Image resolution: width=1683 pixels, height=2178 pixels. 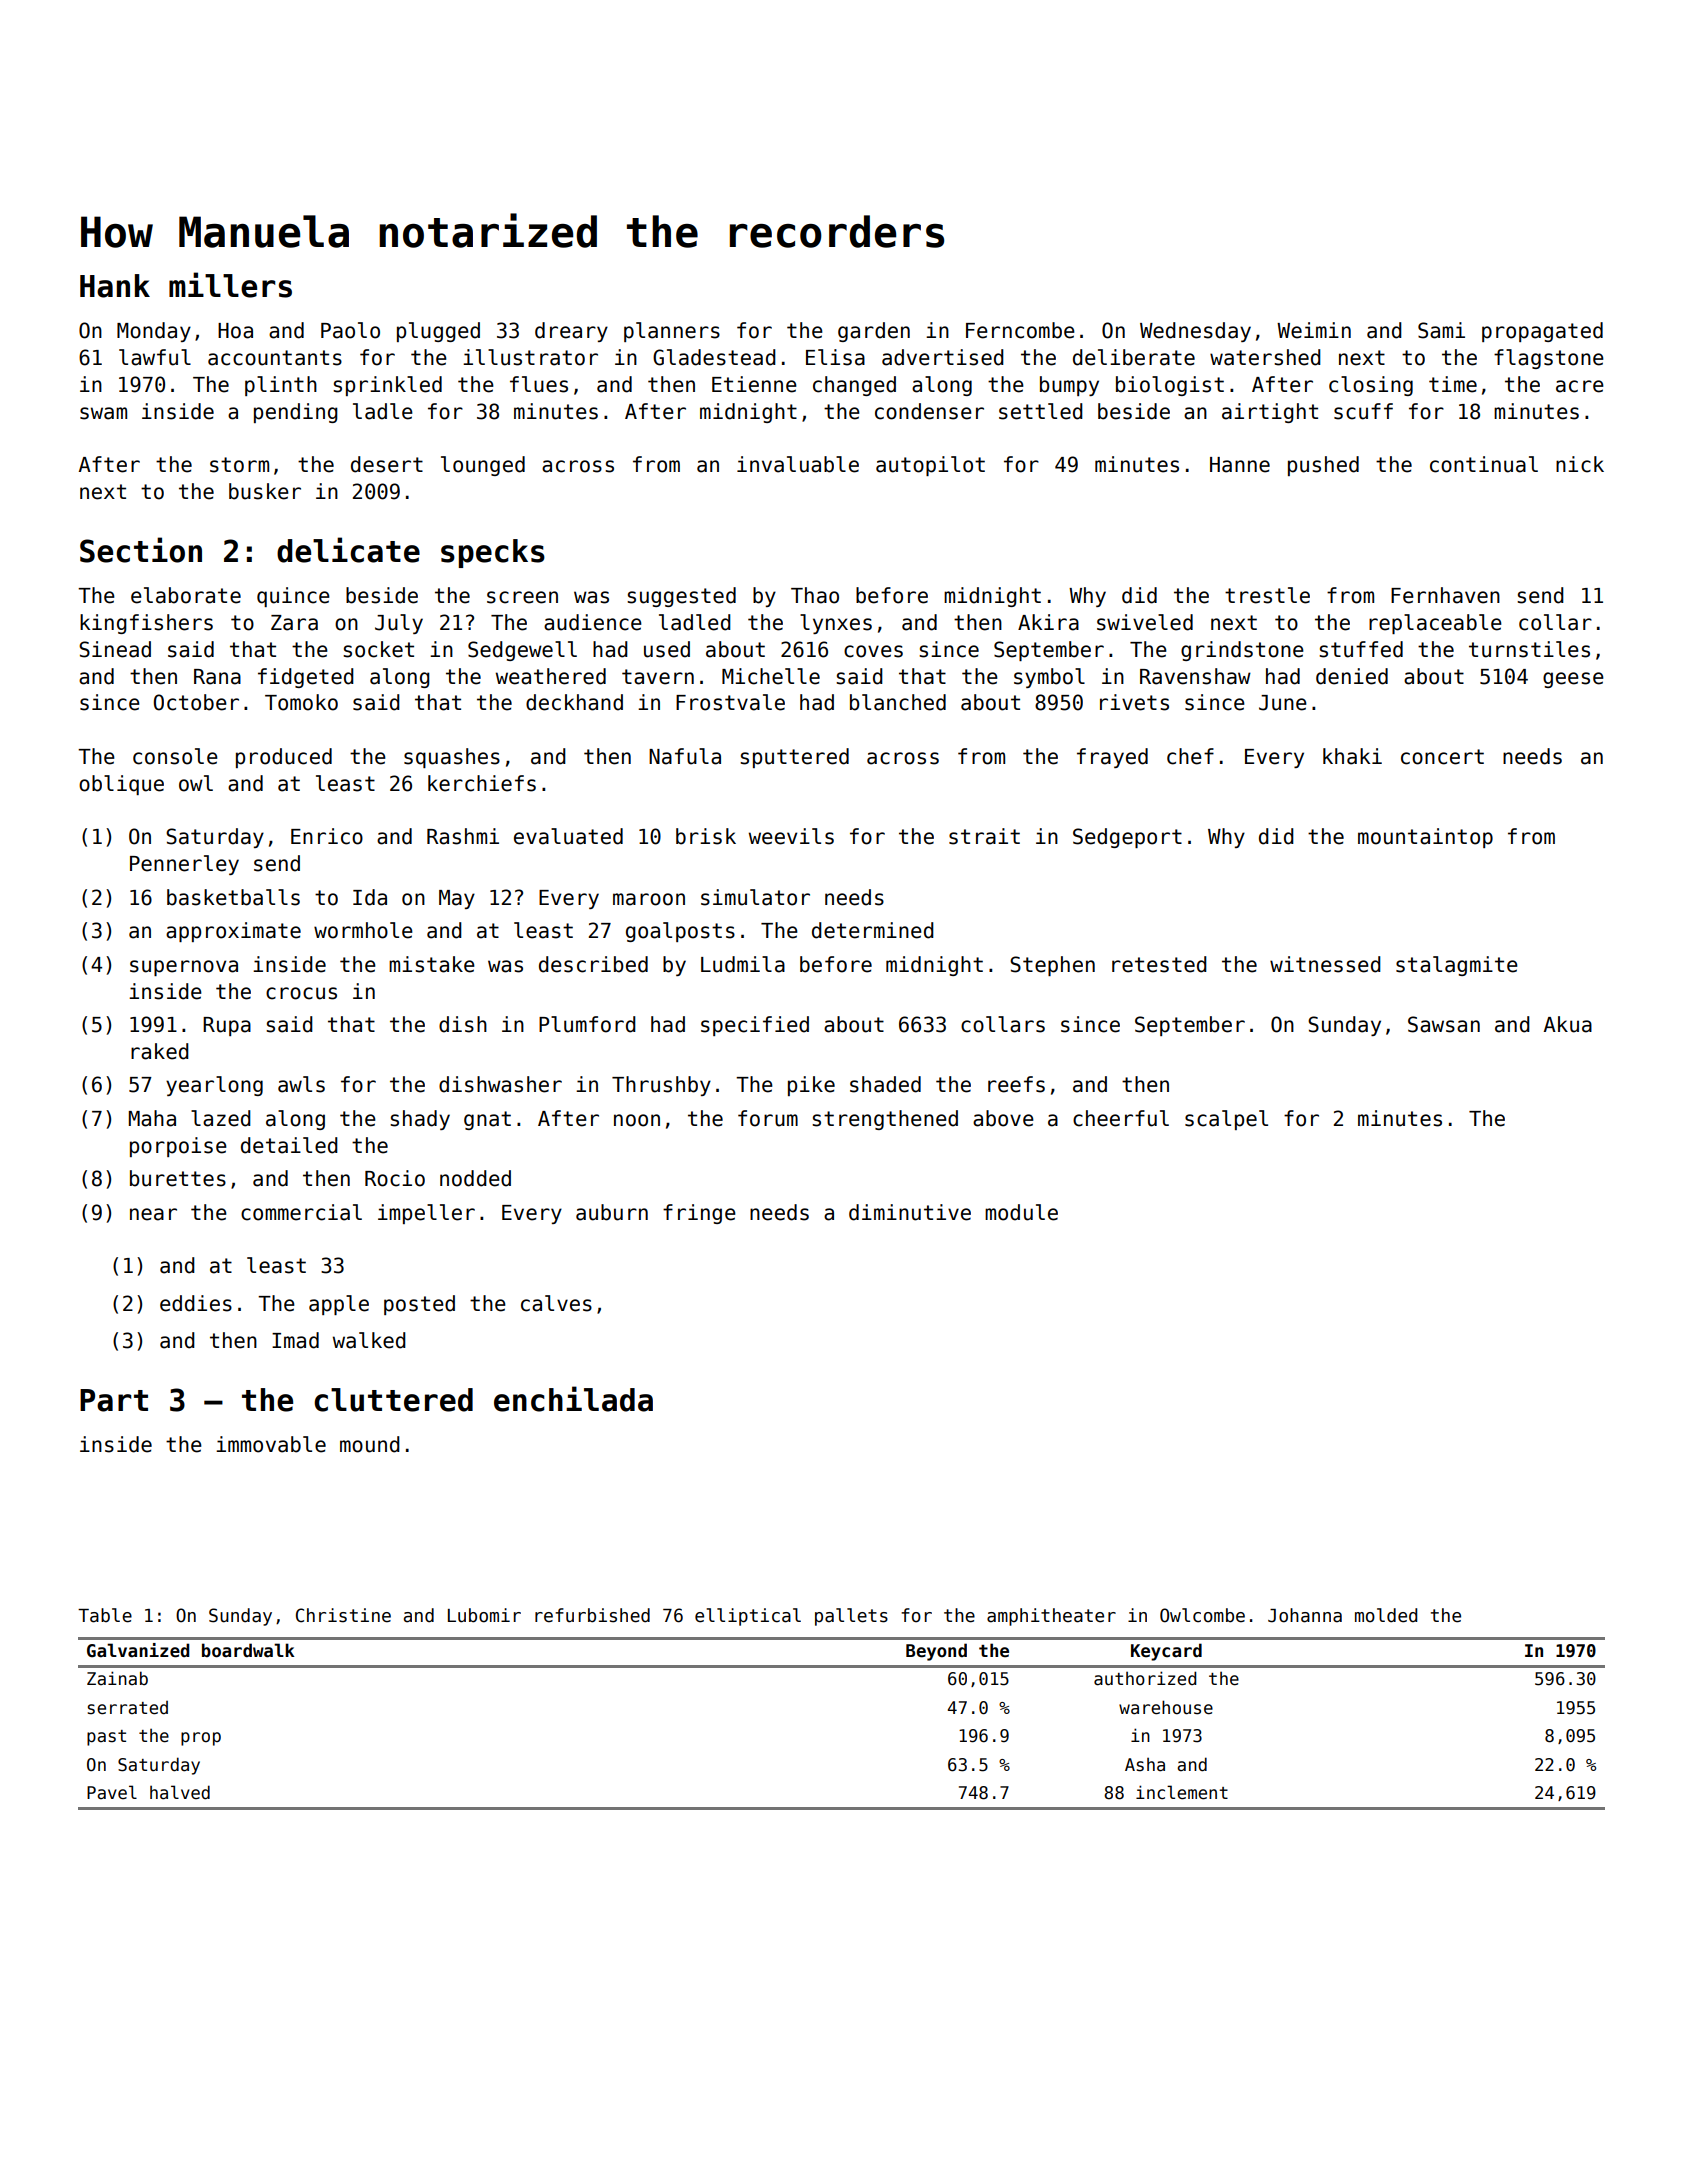 I want to click on refurbished, so click(x=592, y=1615).
